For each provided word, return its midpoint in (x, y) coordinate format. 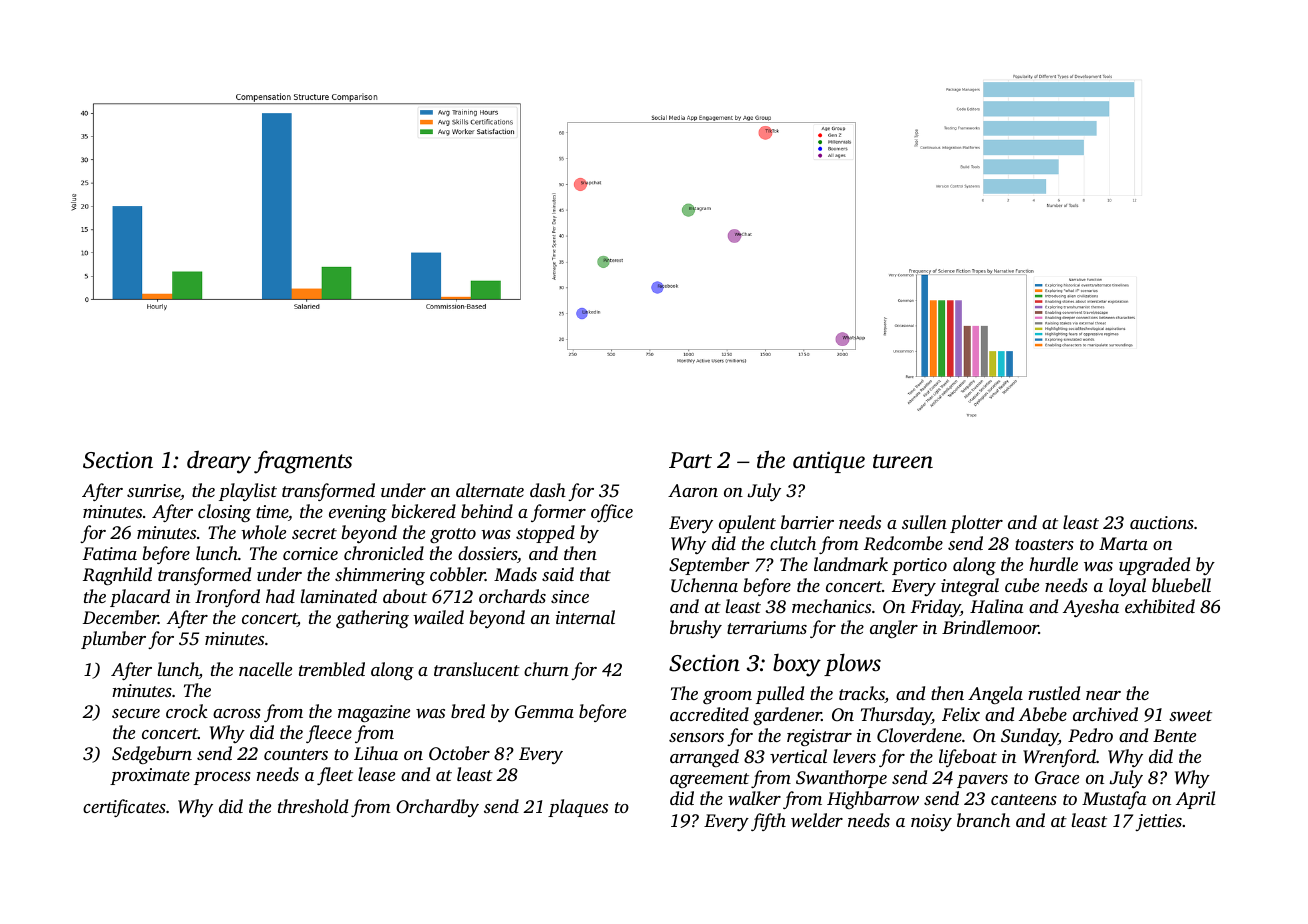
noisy (931, 822)
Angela (995, 695)
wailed (438, 617)
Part (690, 460)
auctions (1162, 522)
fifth (768, 822)
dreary (219, 462)
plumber (113, 640)
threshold (313, 806)
